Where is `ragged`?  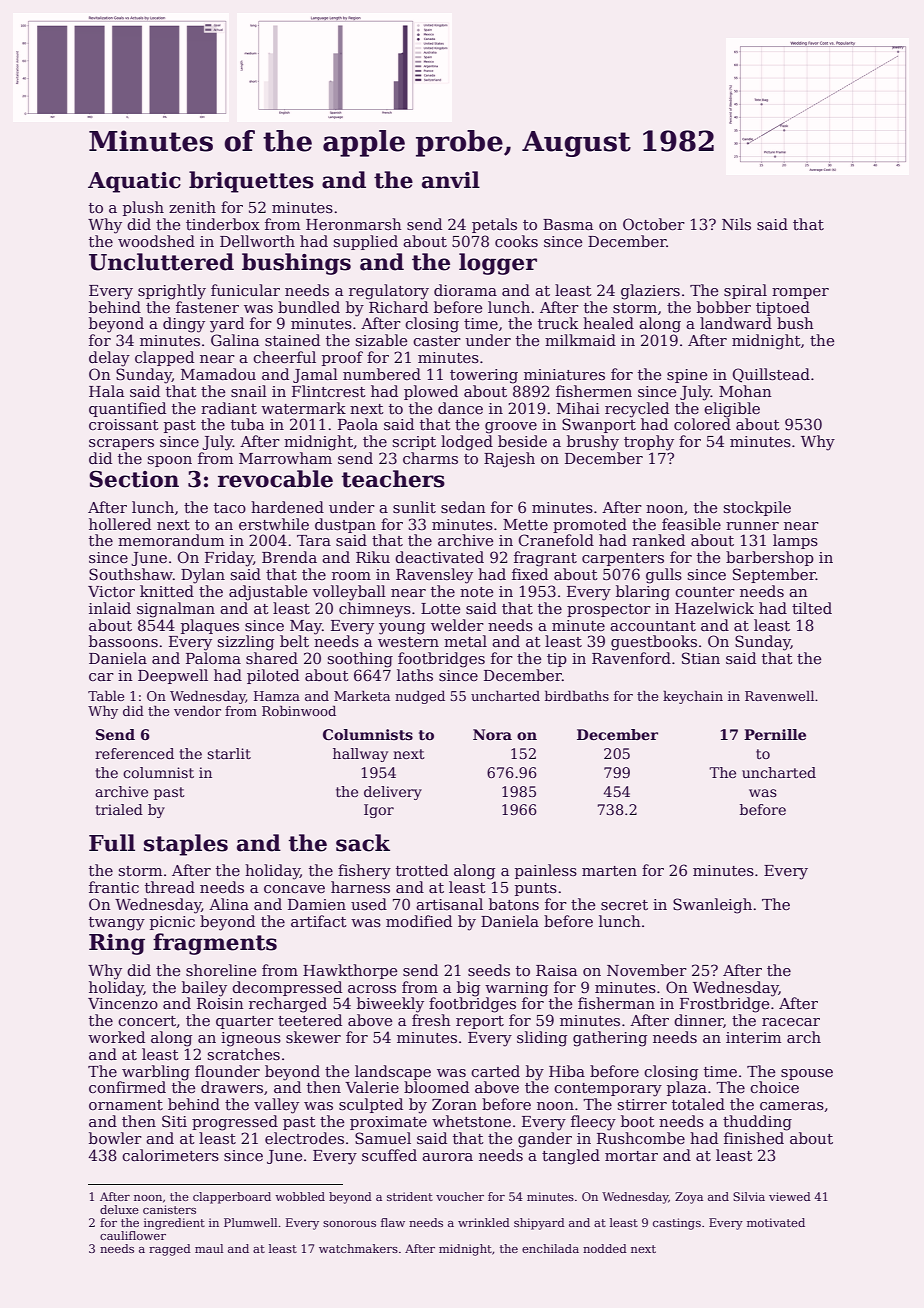
ragged is located at coordinates (170, 1250).
